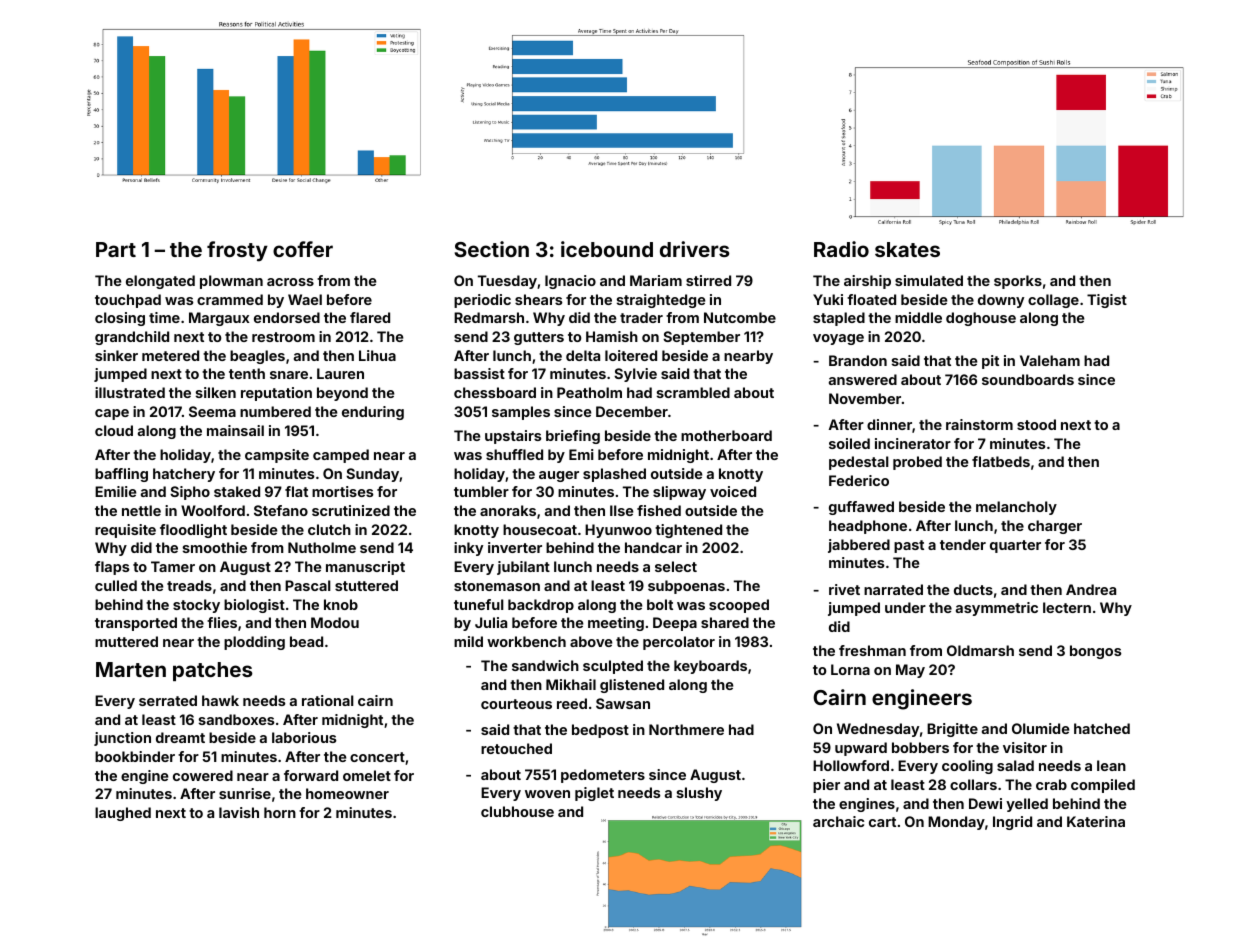 Image resolution: width=1233 pixels, height=952 pixels. Describe the element at coordinates (859, 480) in the screenshot. I see `Federico` at that location.
